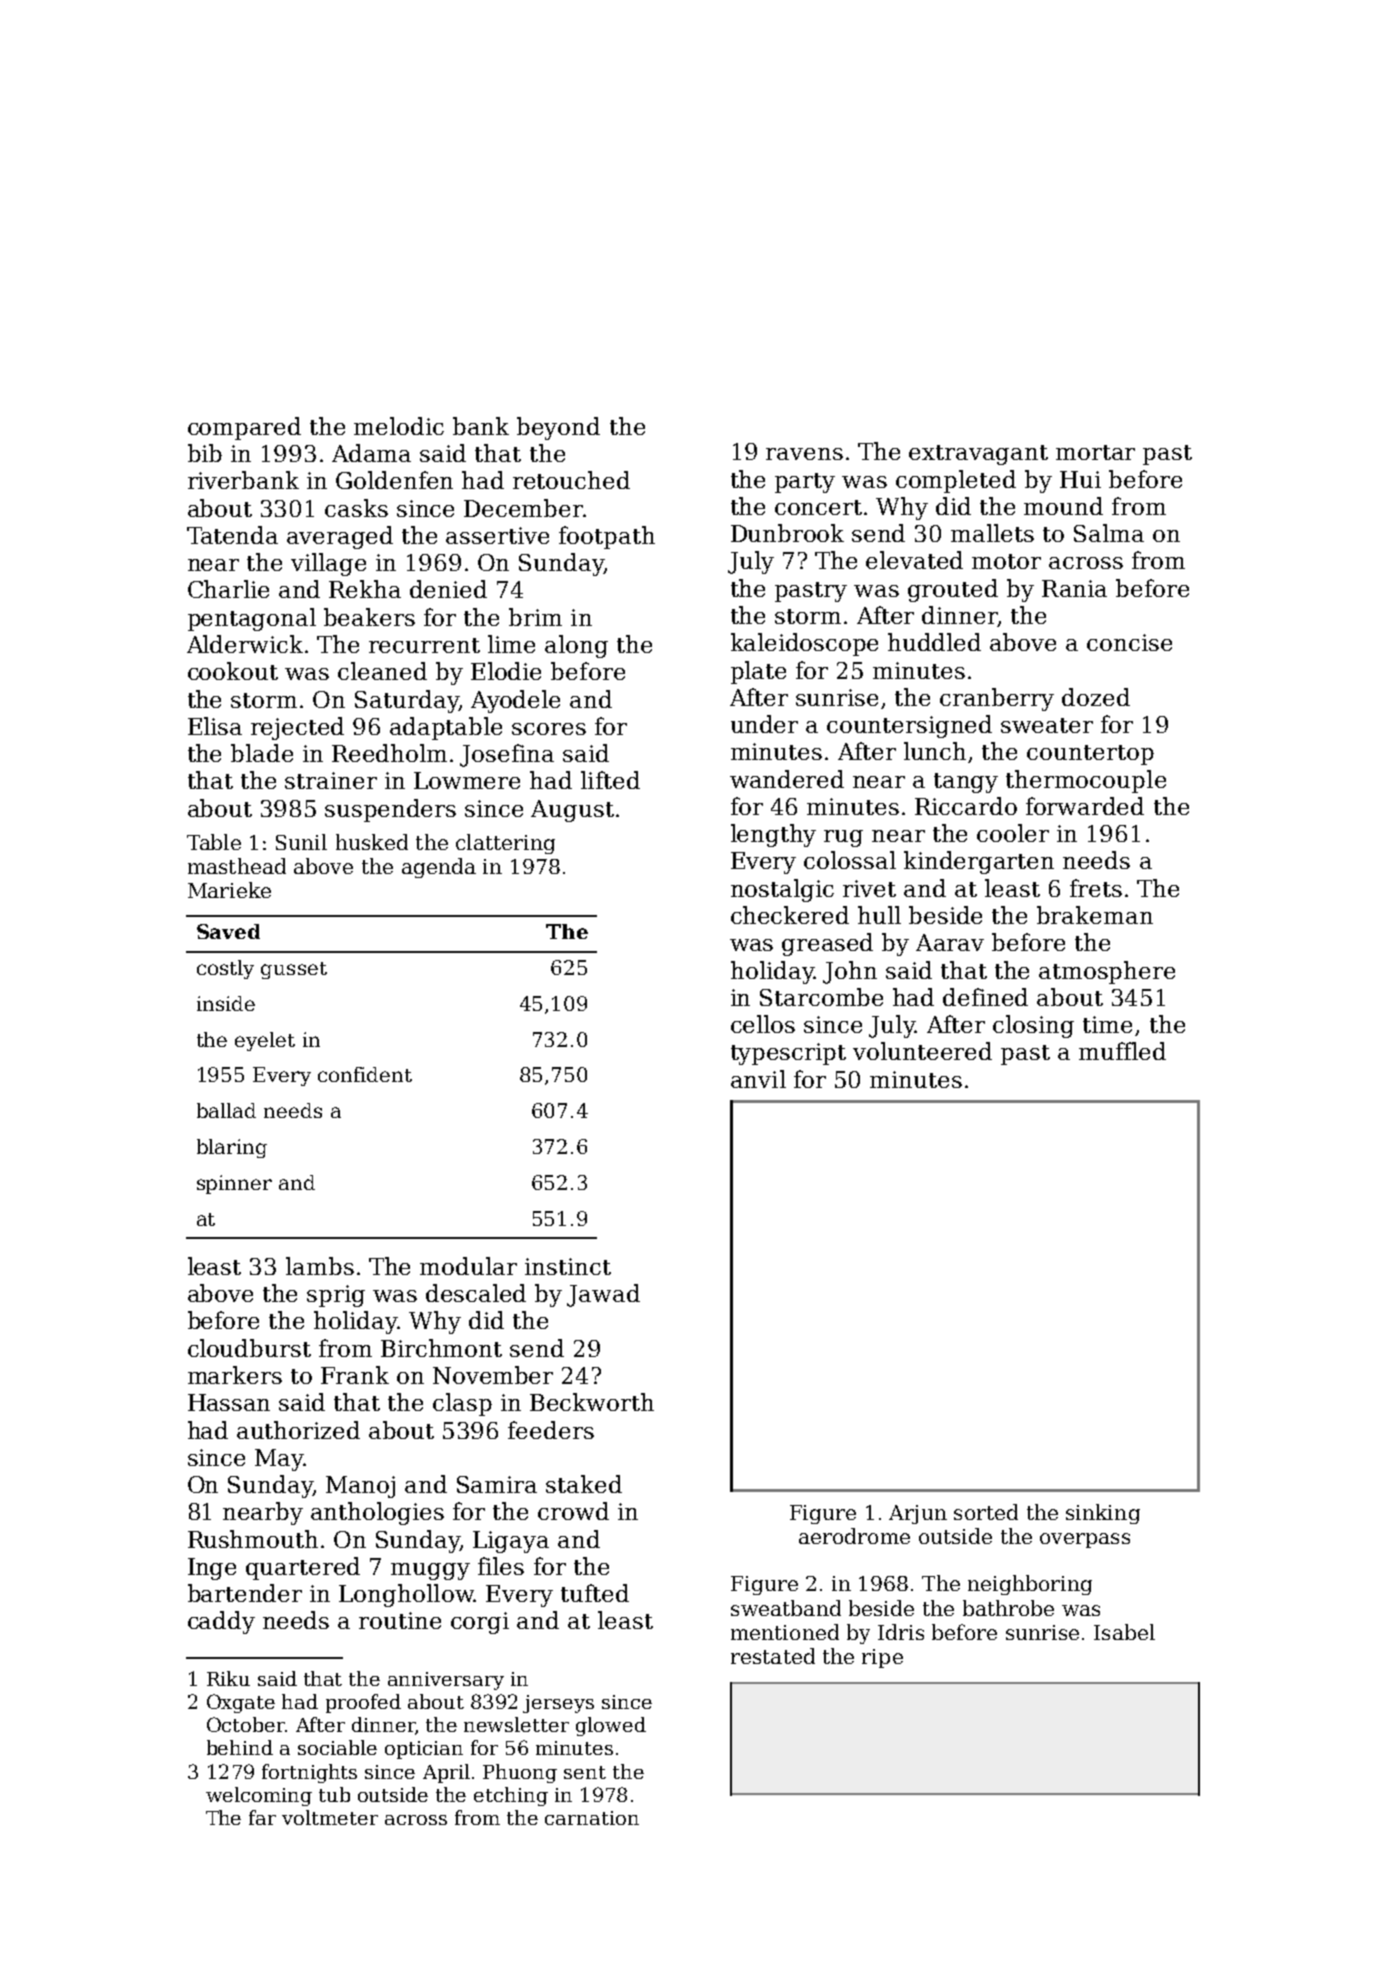 The image size is (1386, 1969). I want to click on modular, so click(468, 1266).
